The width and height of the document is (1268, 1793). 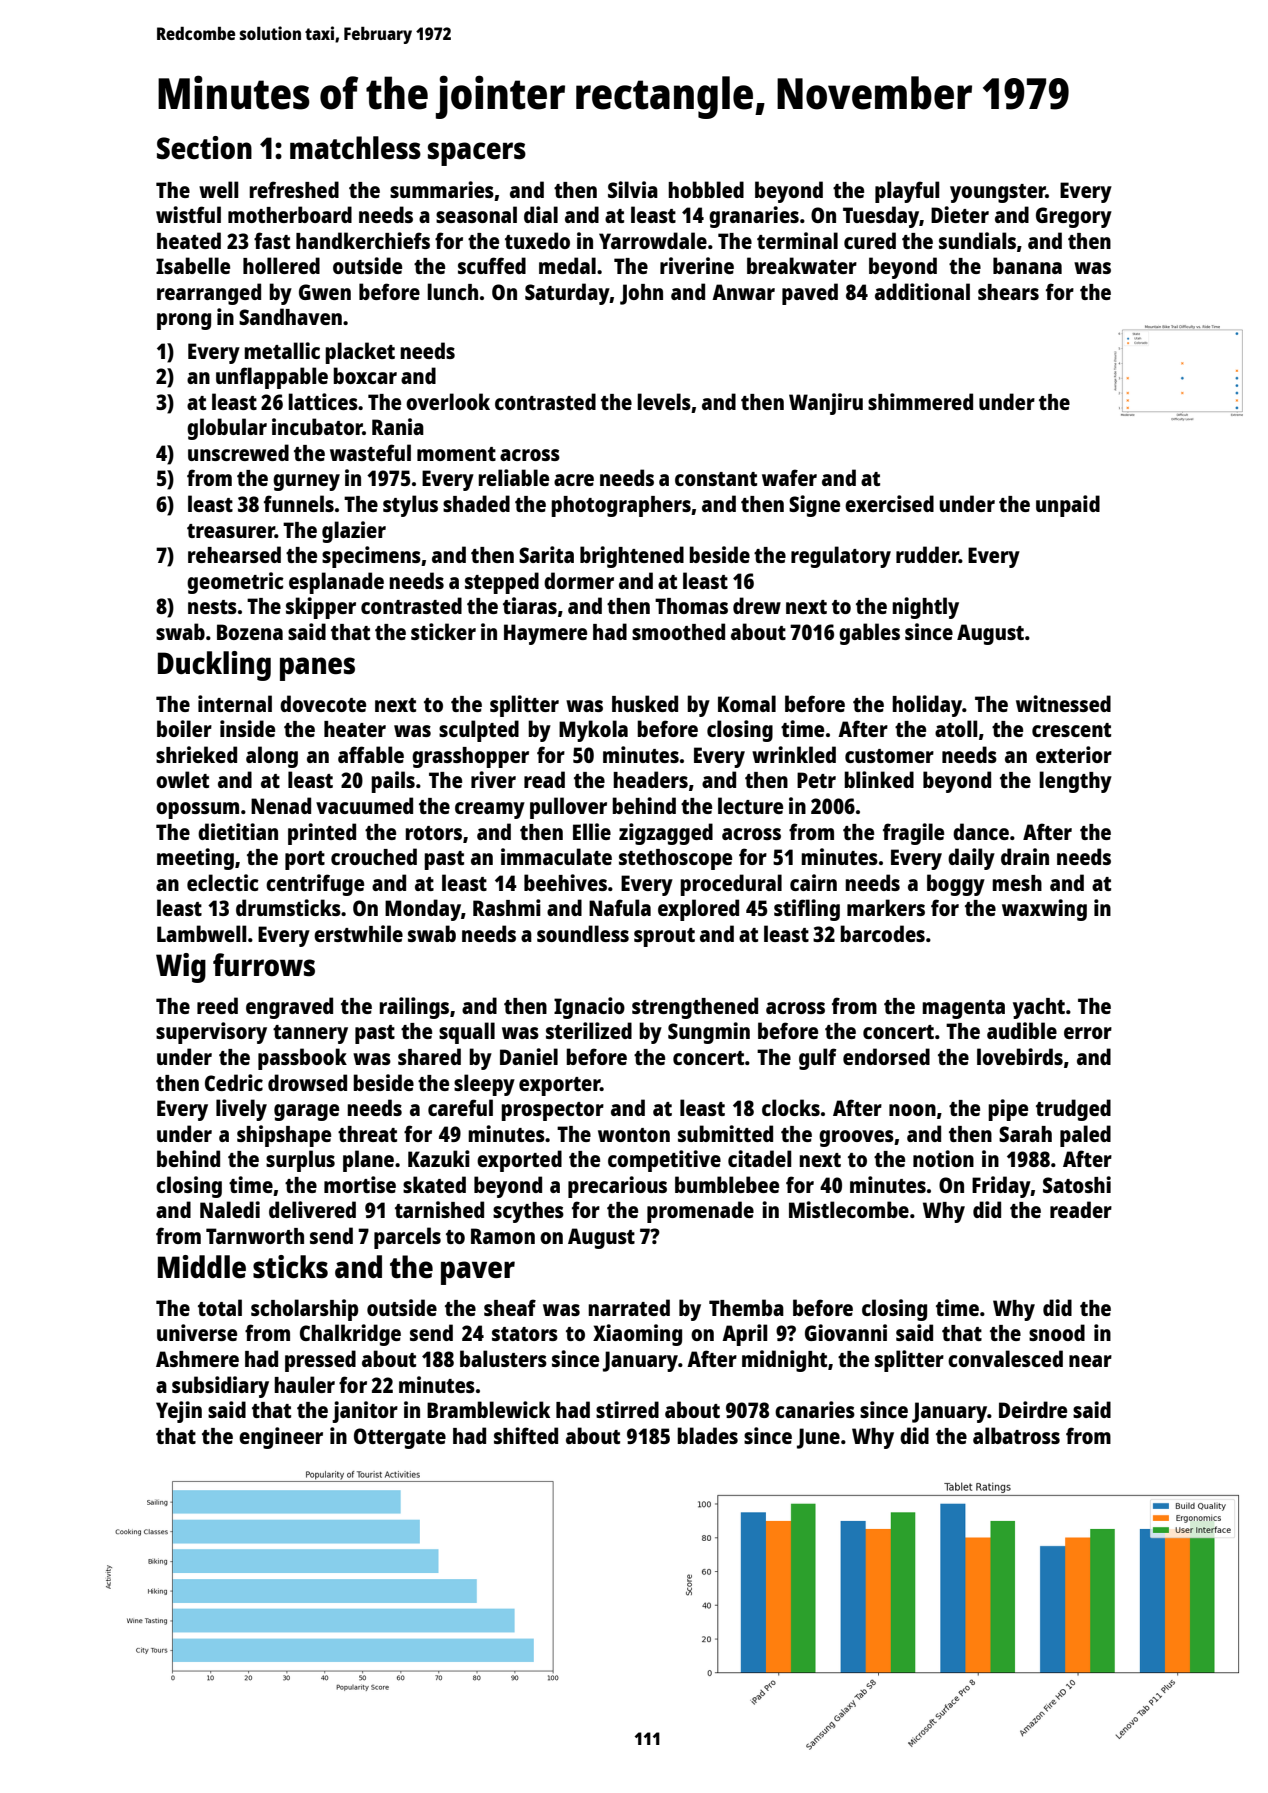 What do you see at coordinates (814, 506) in the document?
I see `Signe` at bounding box center [814, 506].
